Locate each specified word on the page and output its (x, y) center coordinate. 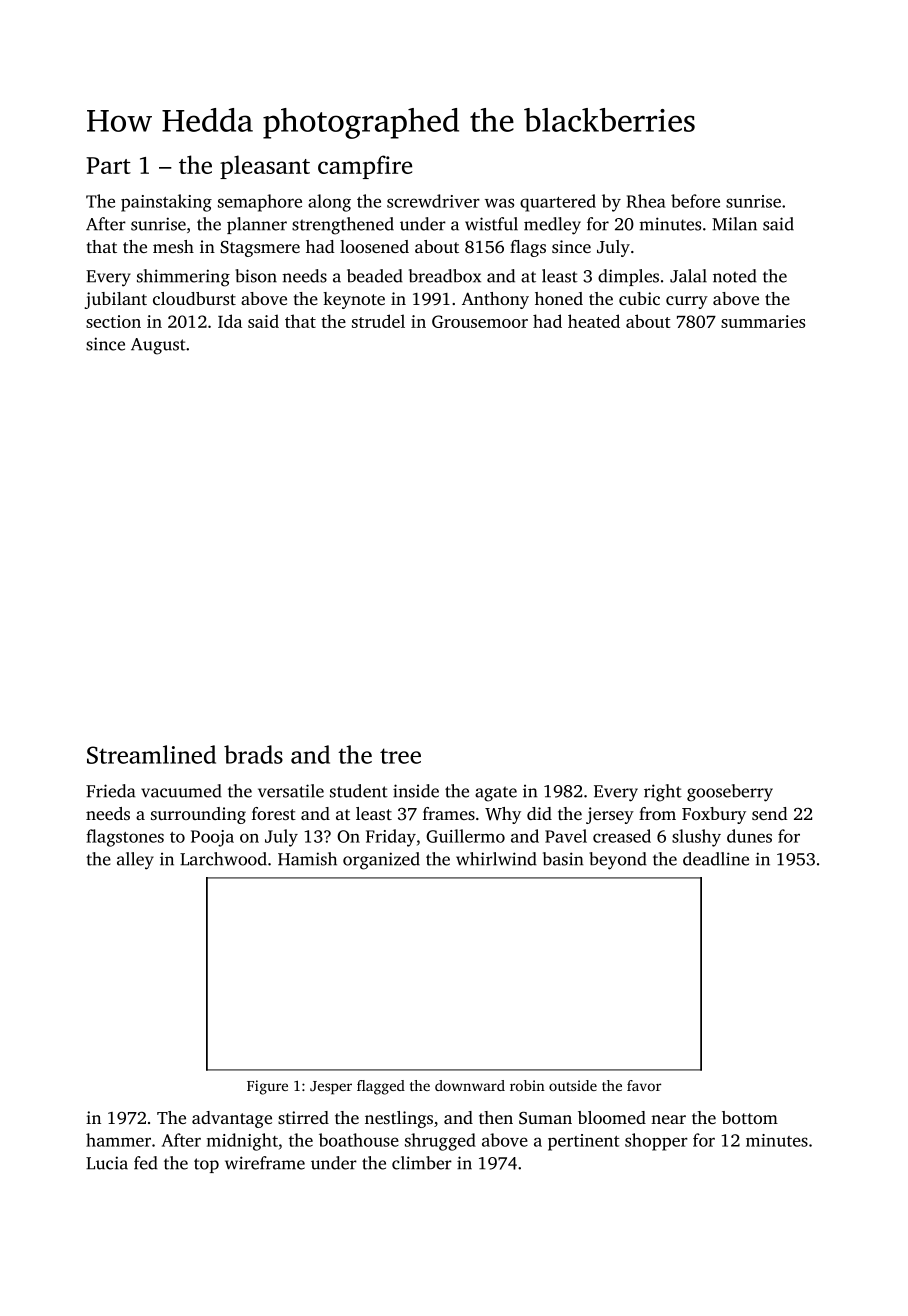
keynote (354, 300)
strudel (378, 321)
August (158, 346)
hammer (118, 1140)
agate (496, 794)
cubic (639, 298)
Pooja (212, 838)
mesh (173, 246)
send (769, 813)
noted (735, 276)
